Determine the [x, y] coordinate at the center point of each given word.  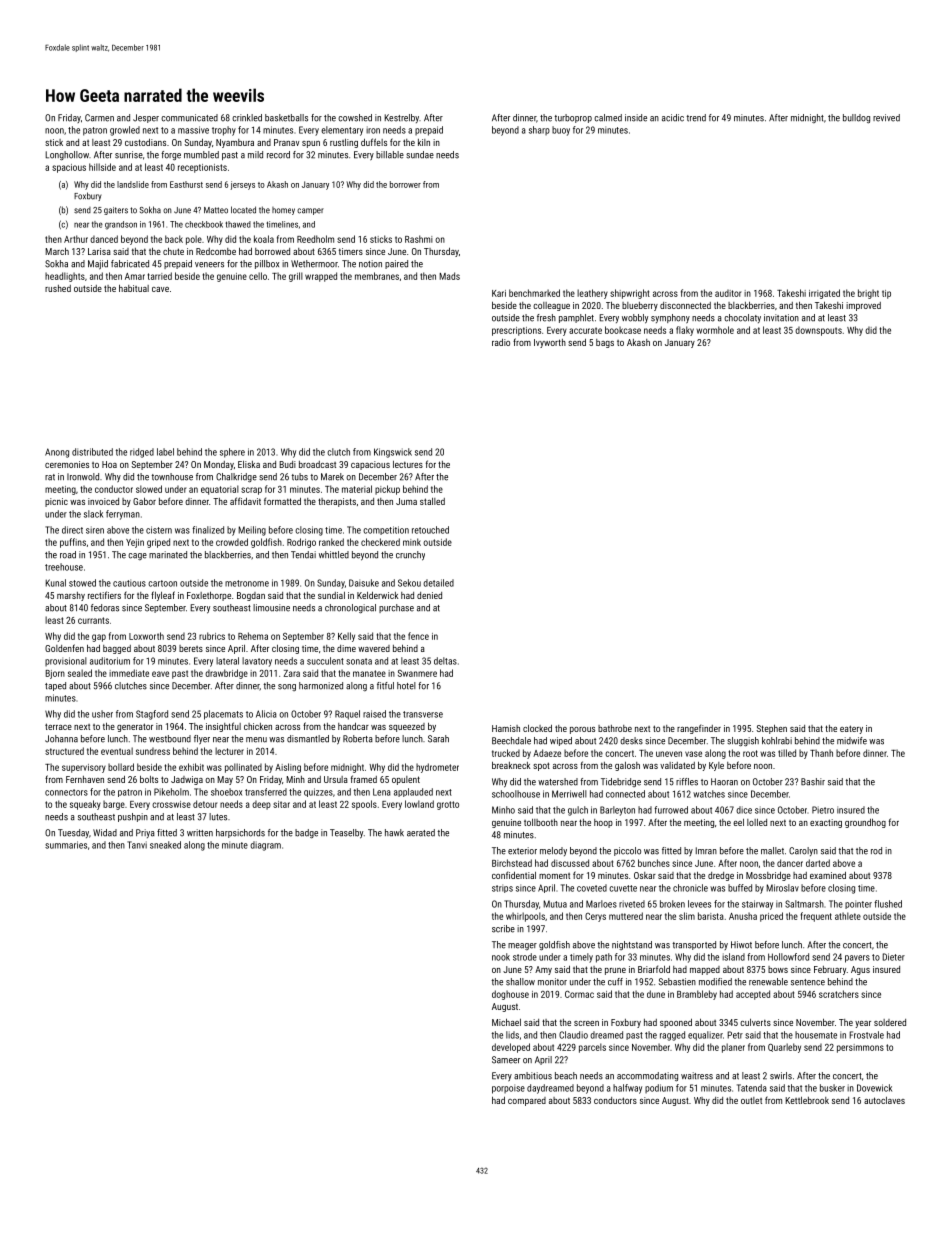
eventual [117, 751]
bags [605, 343]
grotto [448, 805]
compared [527, 1101]
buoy [561, 131]
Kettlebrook [807, 1100]
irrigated [824, 294]
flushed [888, 904]
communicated [189, 118]
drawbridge [226, 674]
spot [541, 766]
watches [709, 794]
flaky [685, 331]
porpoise [508, 1089]
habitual [134, 288]
